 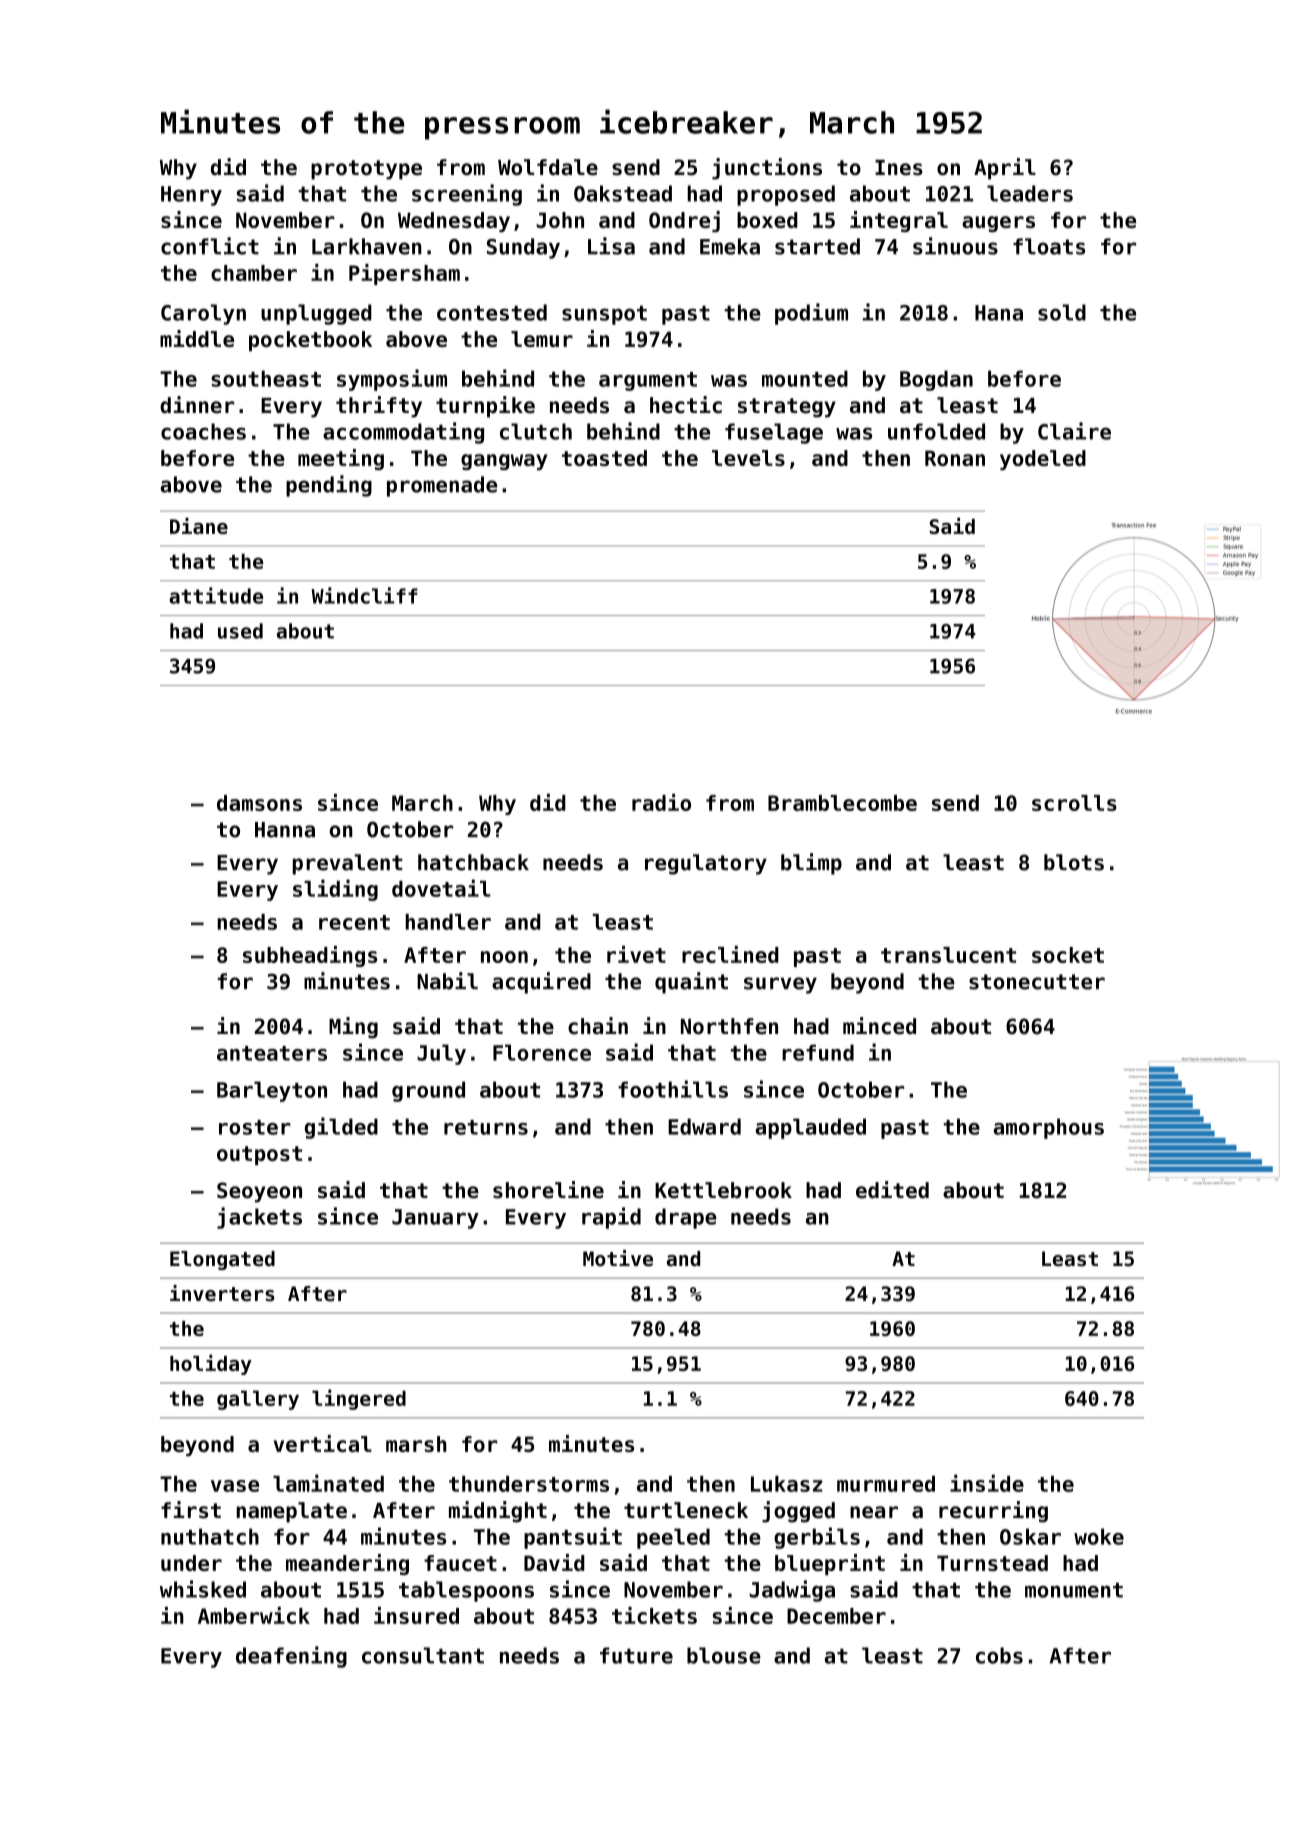 I want to click on Oakstead, so click(x=623, y=193).
